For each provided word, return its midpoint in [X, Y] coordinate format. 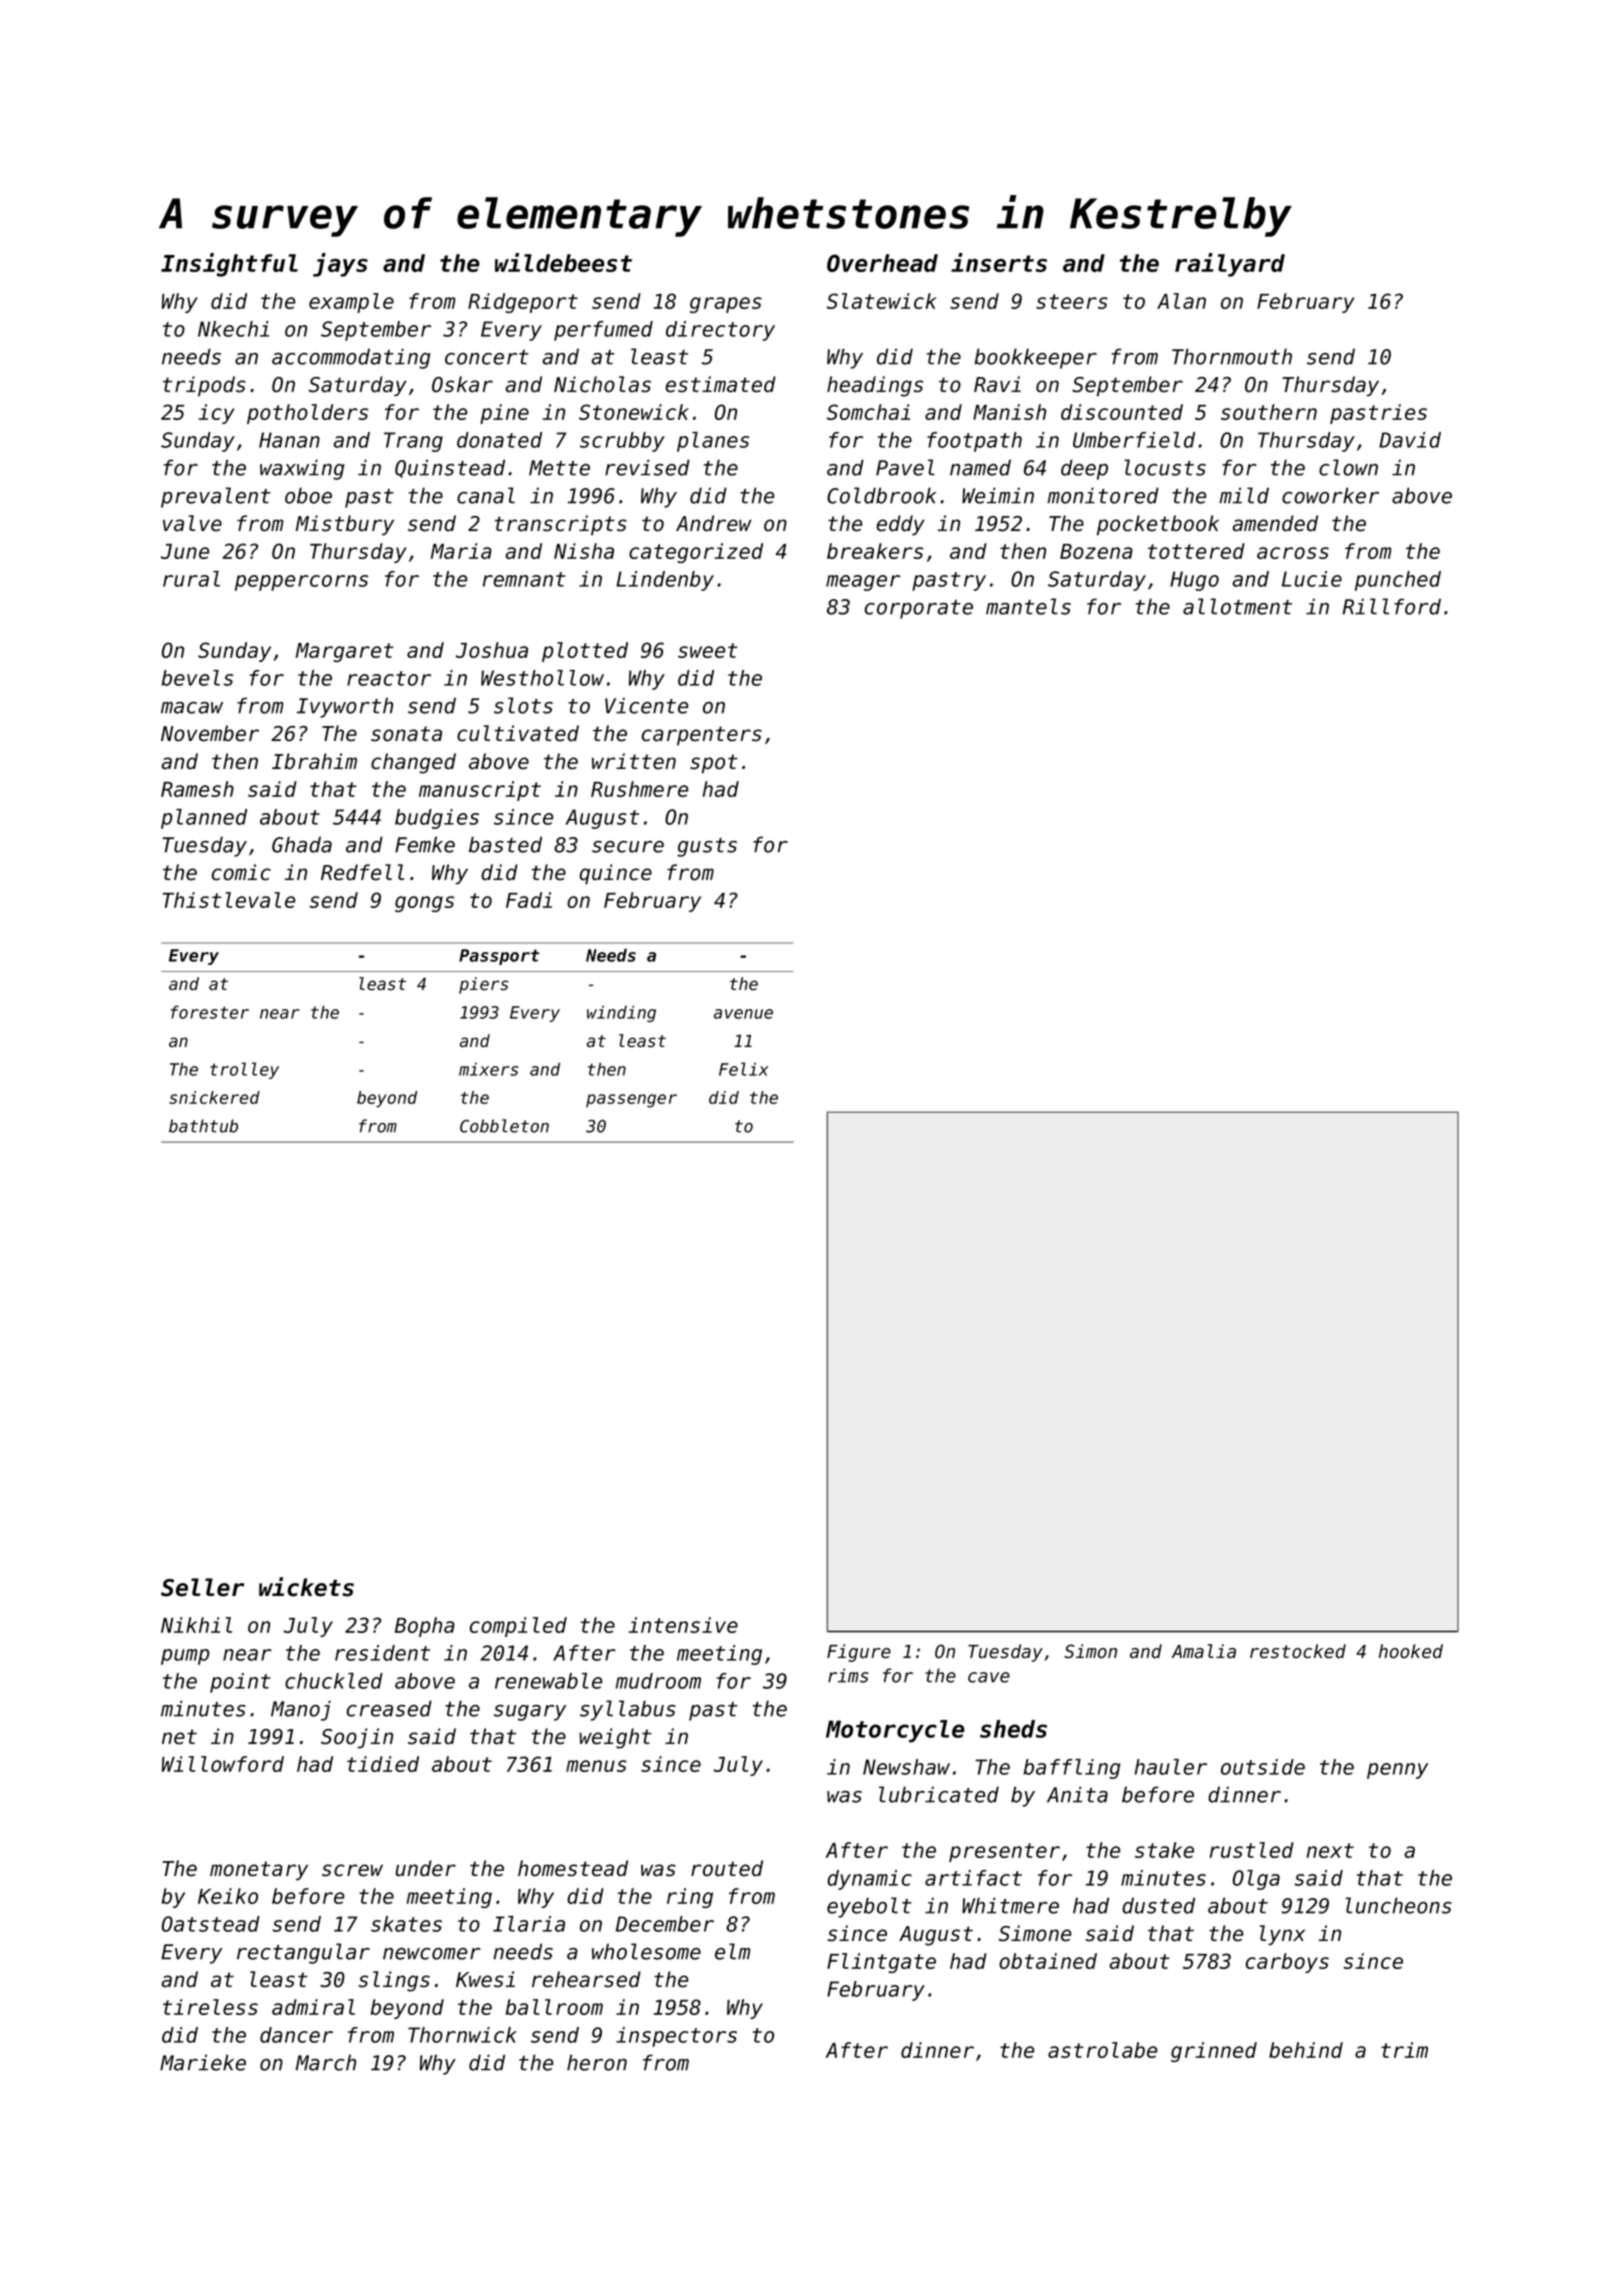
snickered [214, 1097]
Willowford [223, 1764]
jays [340, 265]
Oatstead [211, 1924]
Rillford [1391, 606]
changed [413, 763]
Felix [743, 1069]
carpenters [702, 736]
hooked [1411, 1651]
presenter [1004, 1852]
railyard [1230, 265]
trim [1404, 2050]
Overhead [882, 263]
